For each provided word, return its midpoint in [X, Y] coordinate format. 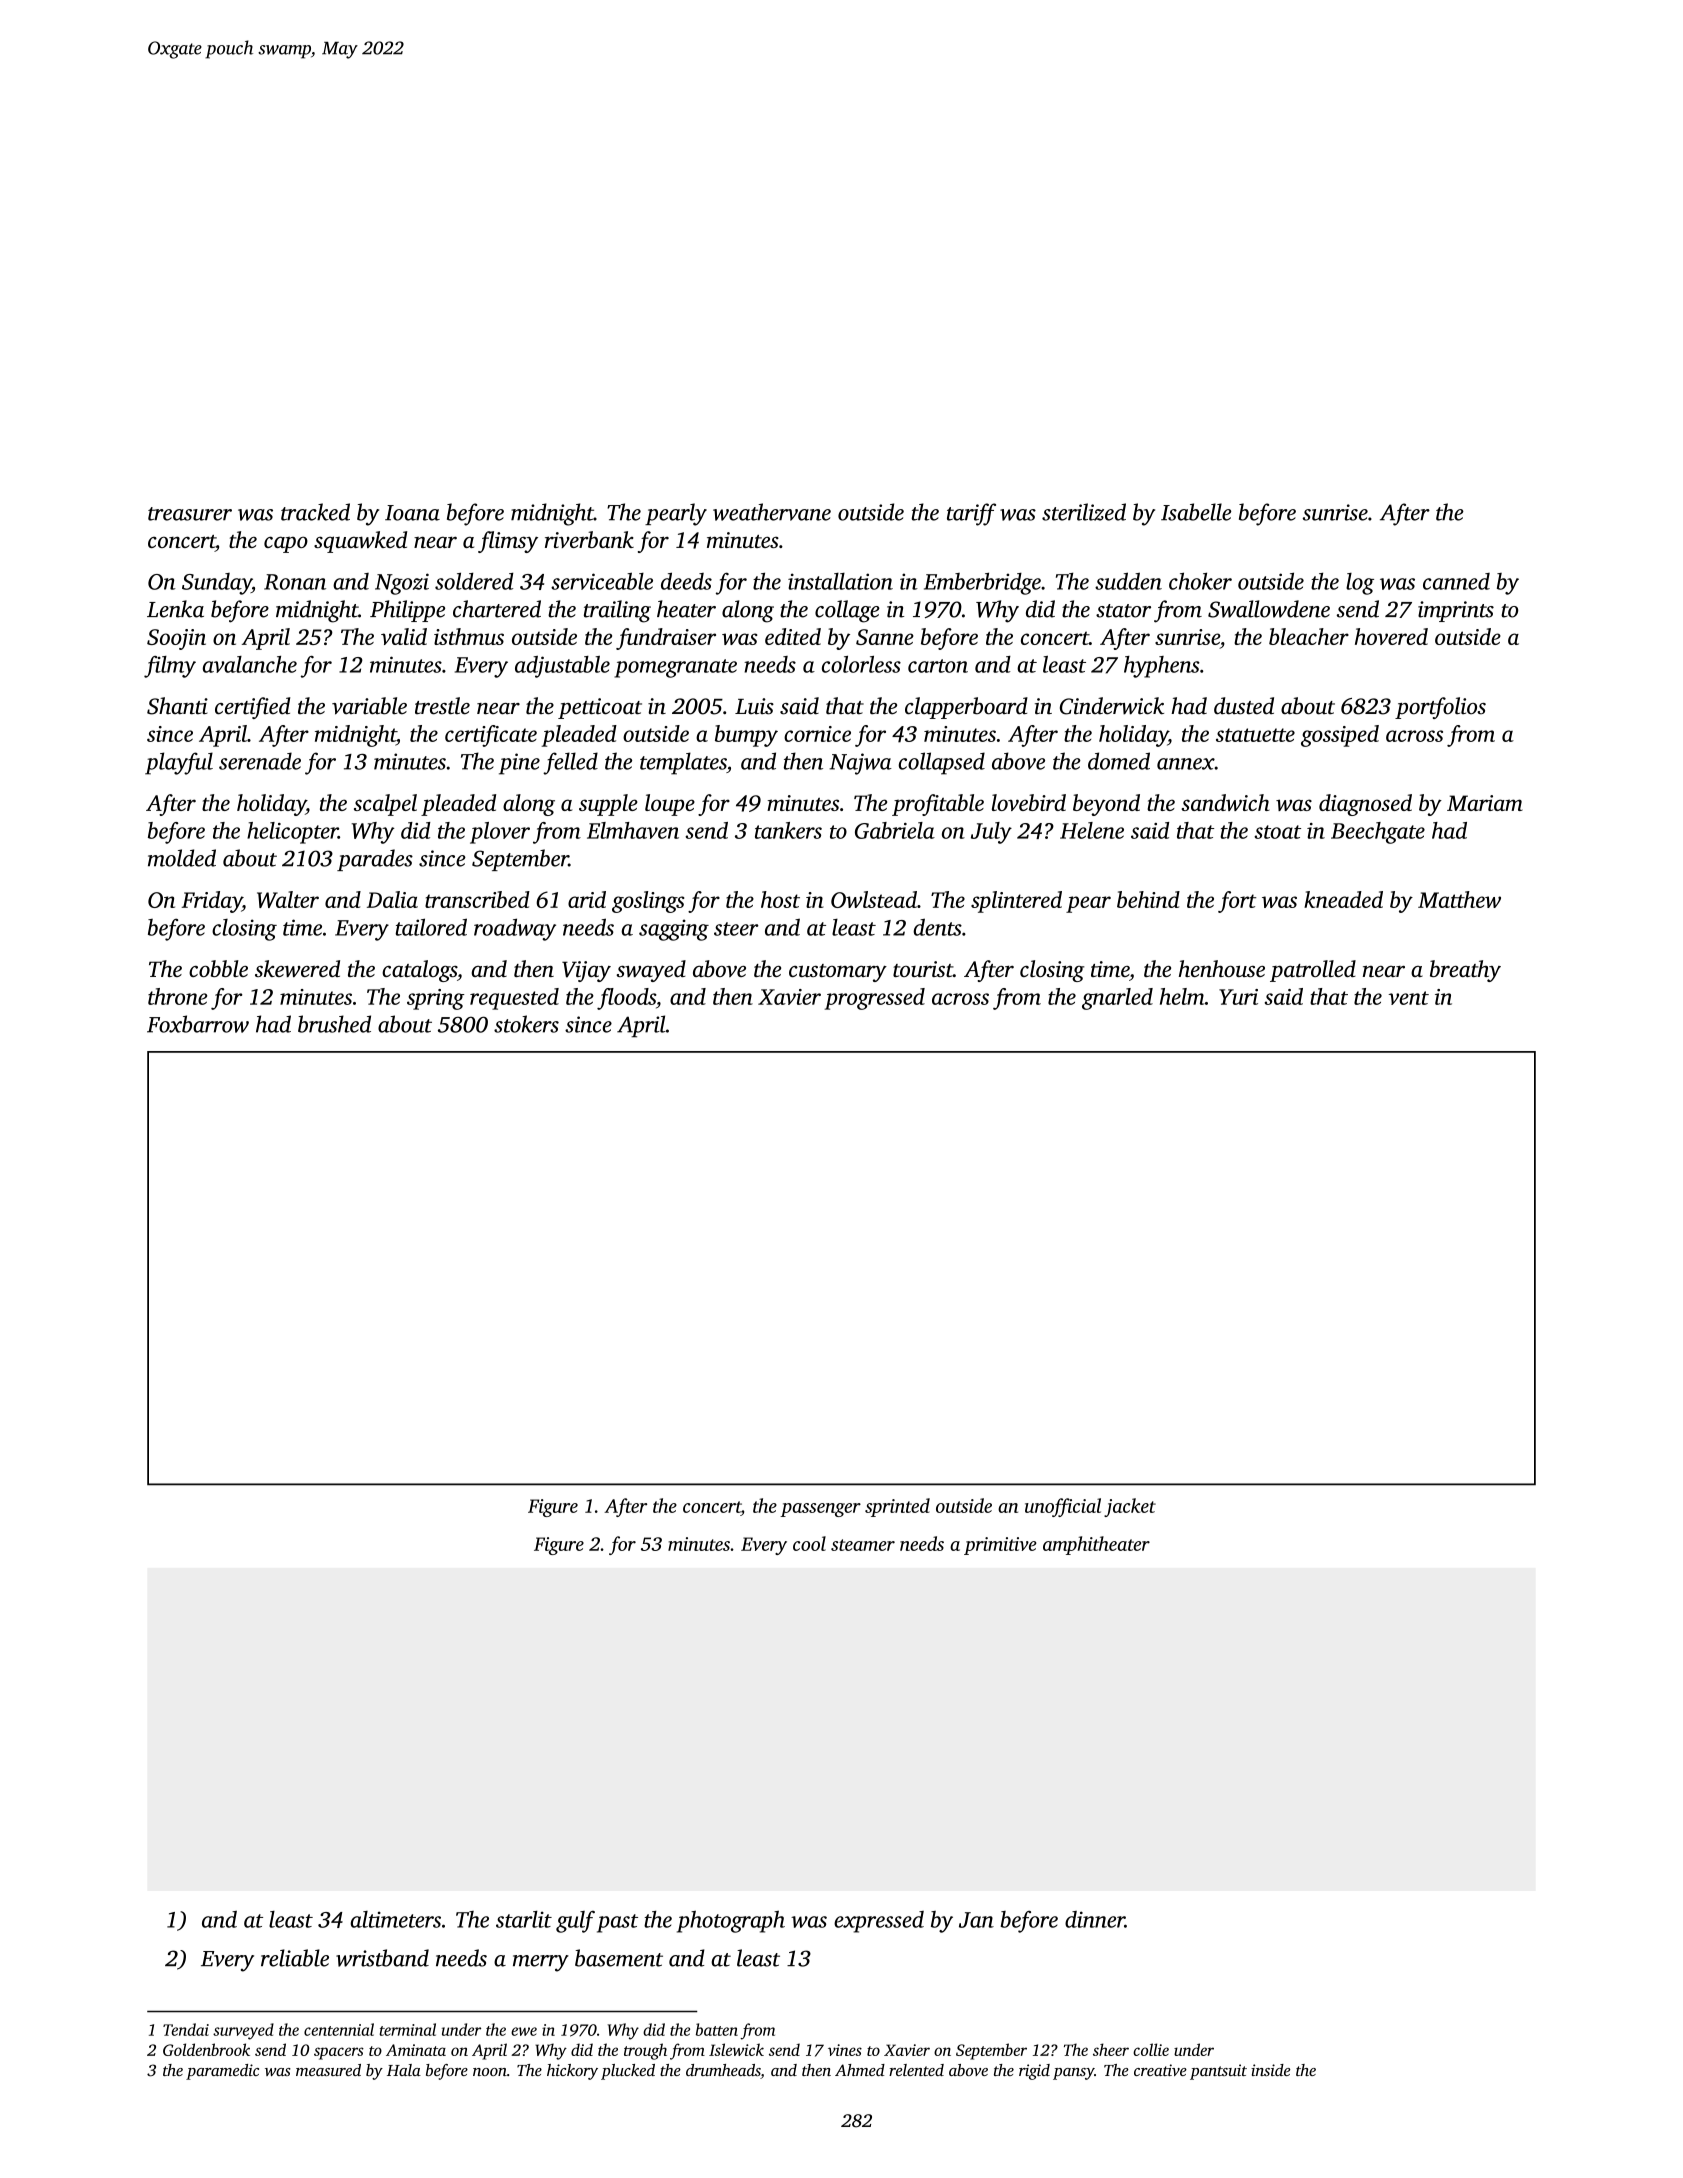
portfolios [1440, 708]
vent [1408, 998]
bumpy [746, 736]
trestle [442, 706]
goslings [648, 902]
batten [717, 2029]
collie [1151, 2049]
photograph [731, 1922]
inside [1270, 2070]
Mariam [1485, 803]
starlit [524, 1919]
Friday [212, 902]
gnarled [1117, 999]
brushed [334, 1024]
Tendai [186, 2029]
